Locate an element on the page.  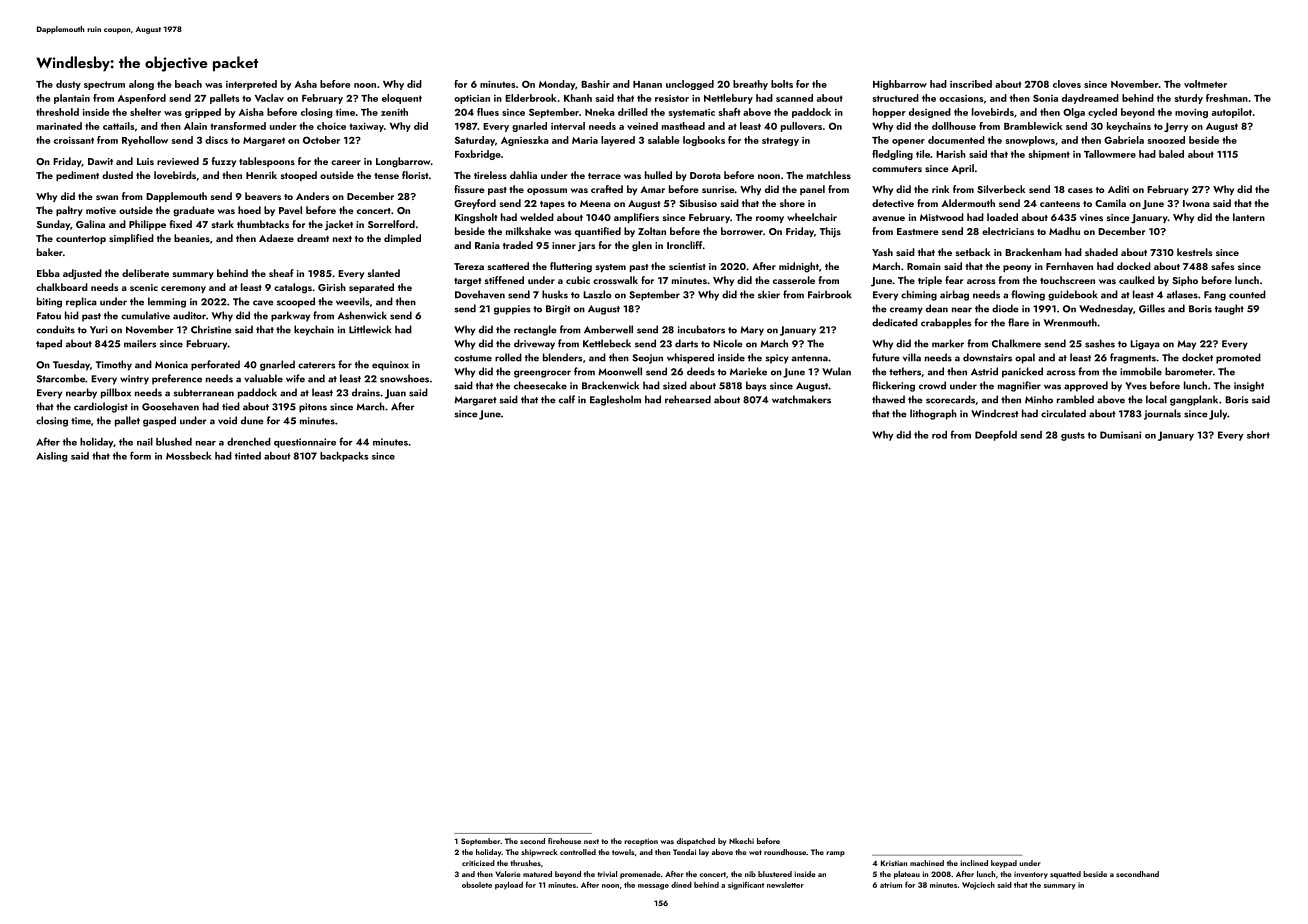
backpacks is located at coordinates (344, 457).
